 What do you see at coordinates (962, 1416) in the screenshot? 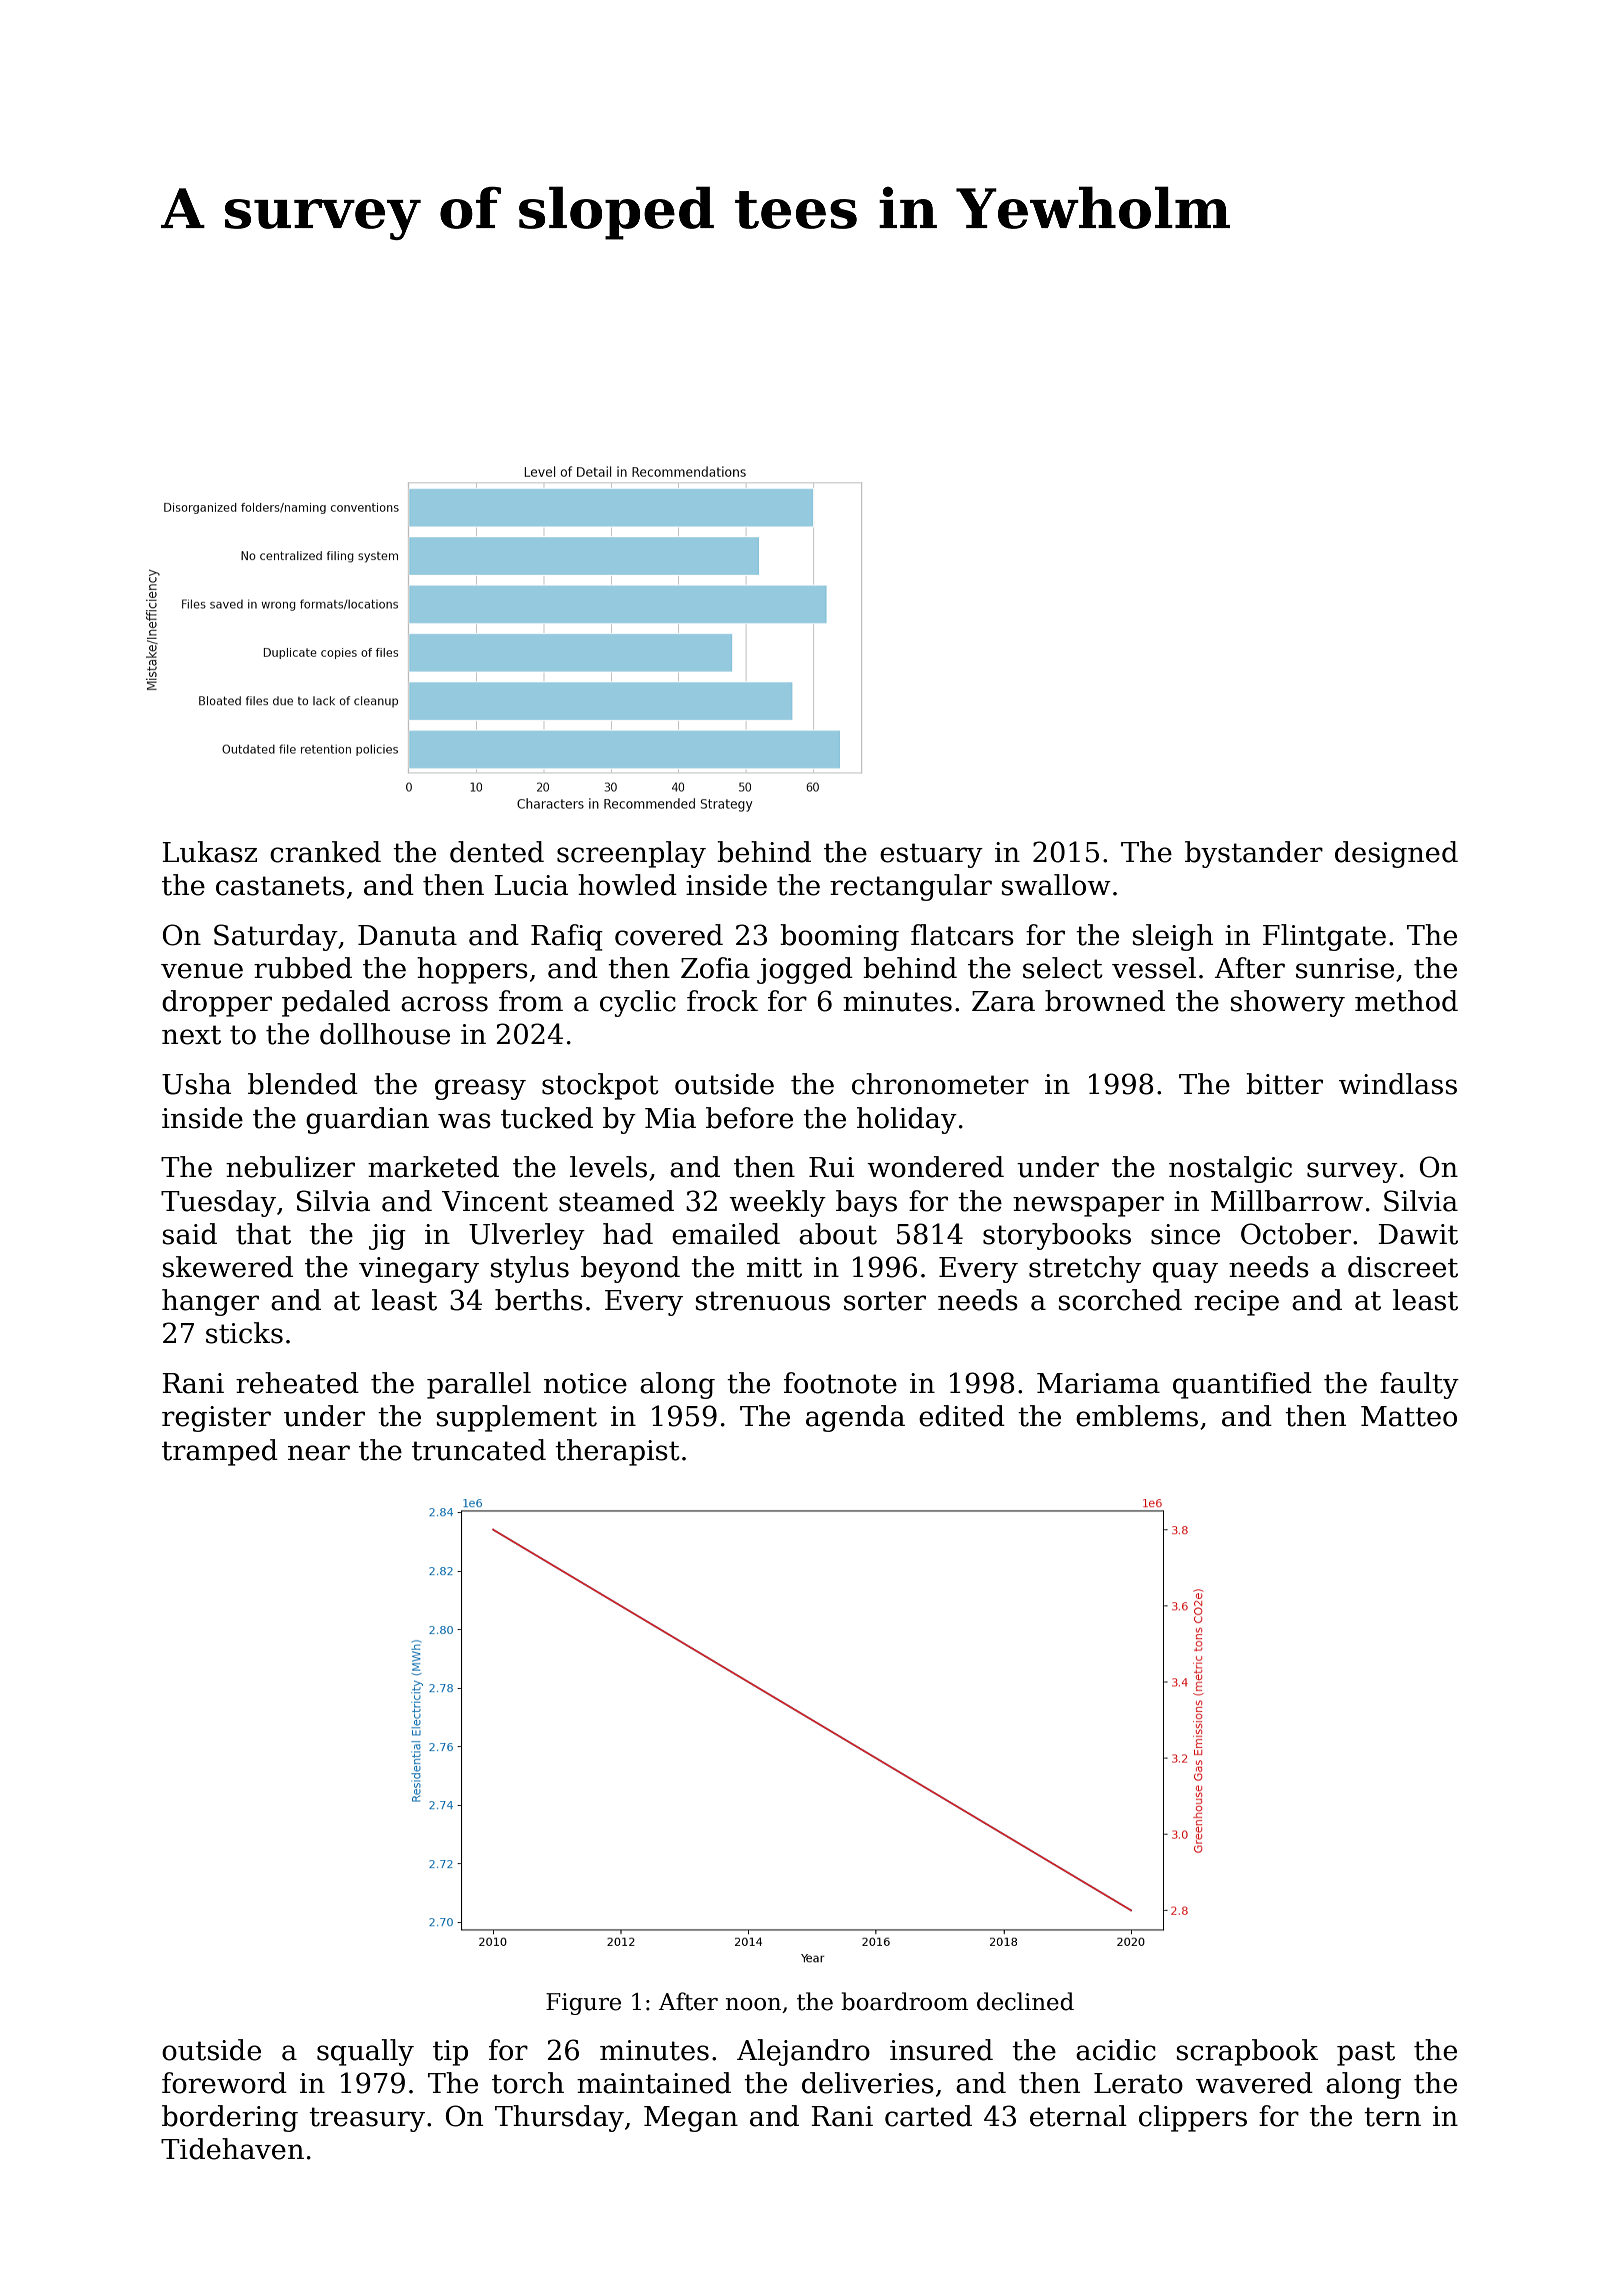
I see `edited` at bounding box center [962, 1416].
